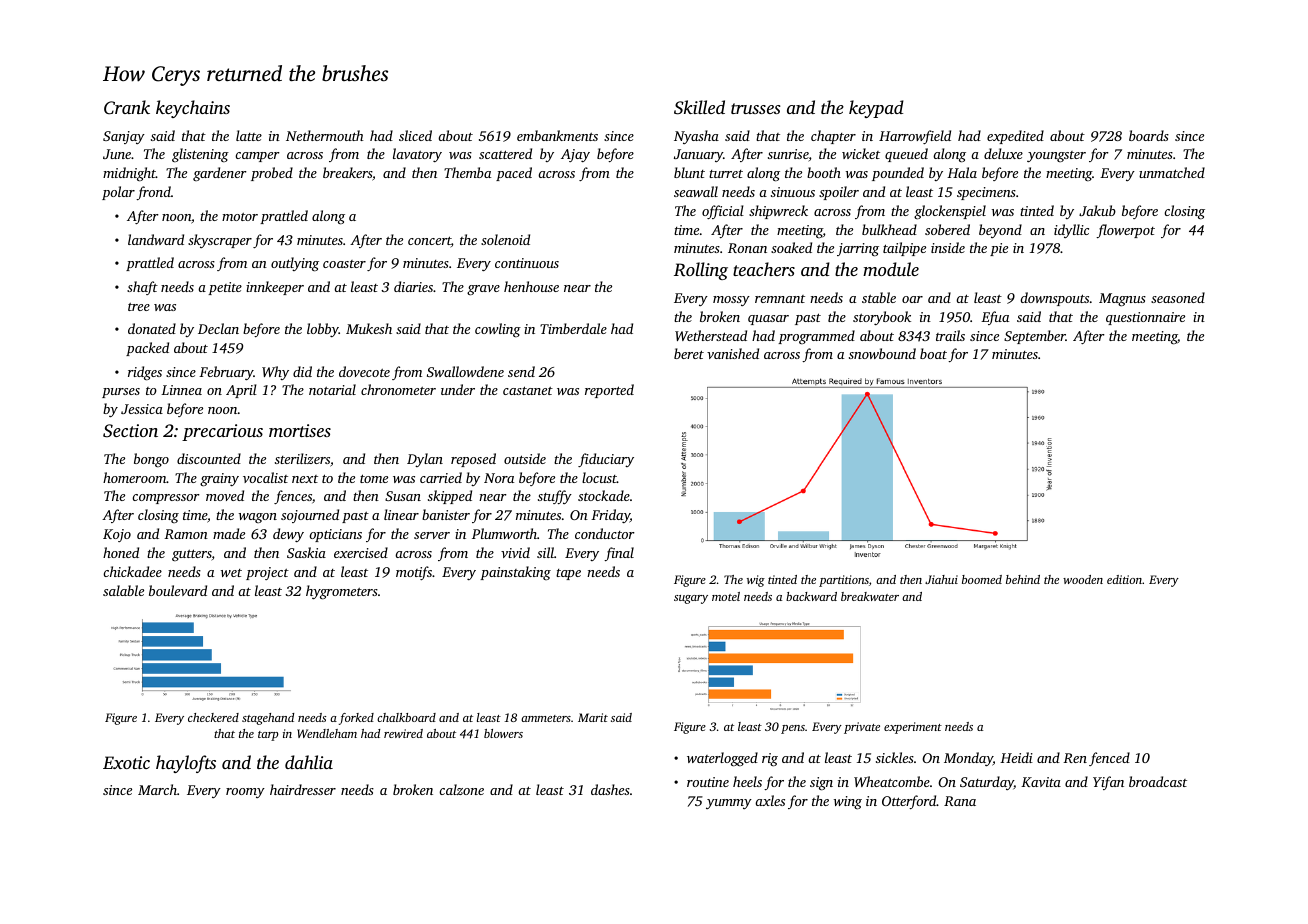  What do you see at coordinates (127, 107) in the screenshot?
I see `Crank` at bounding box center [127, 107].
